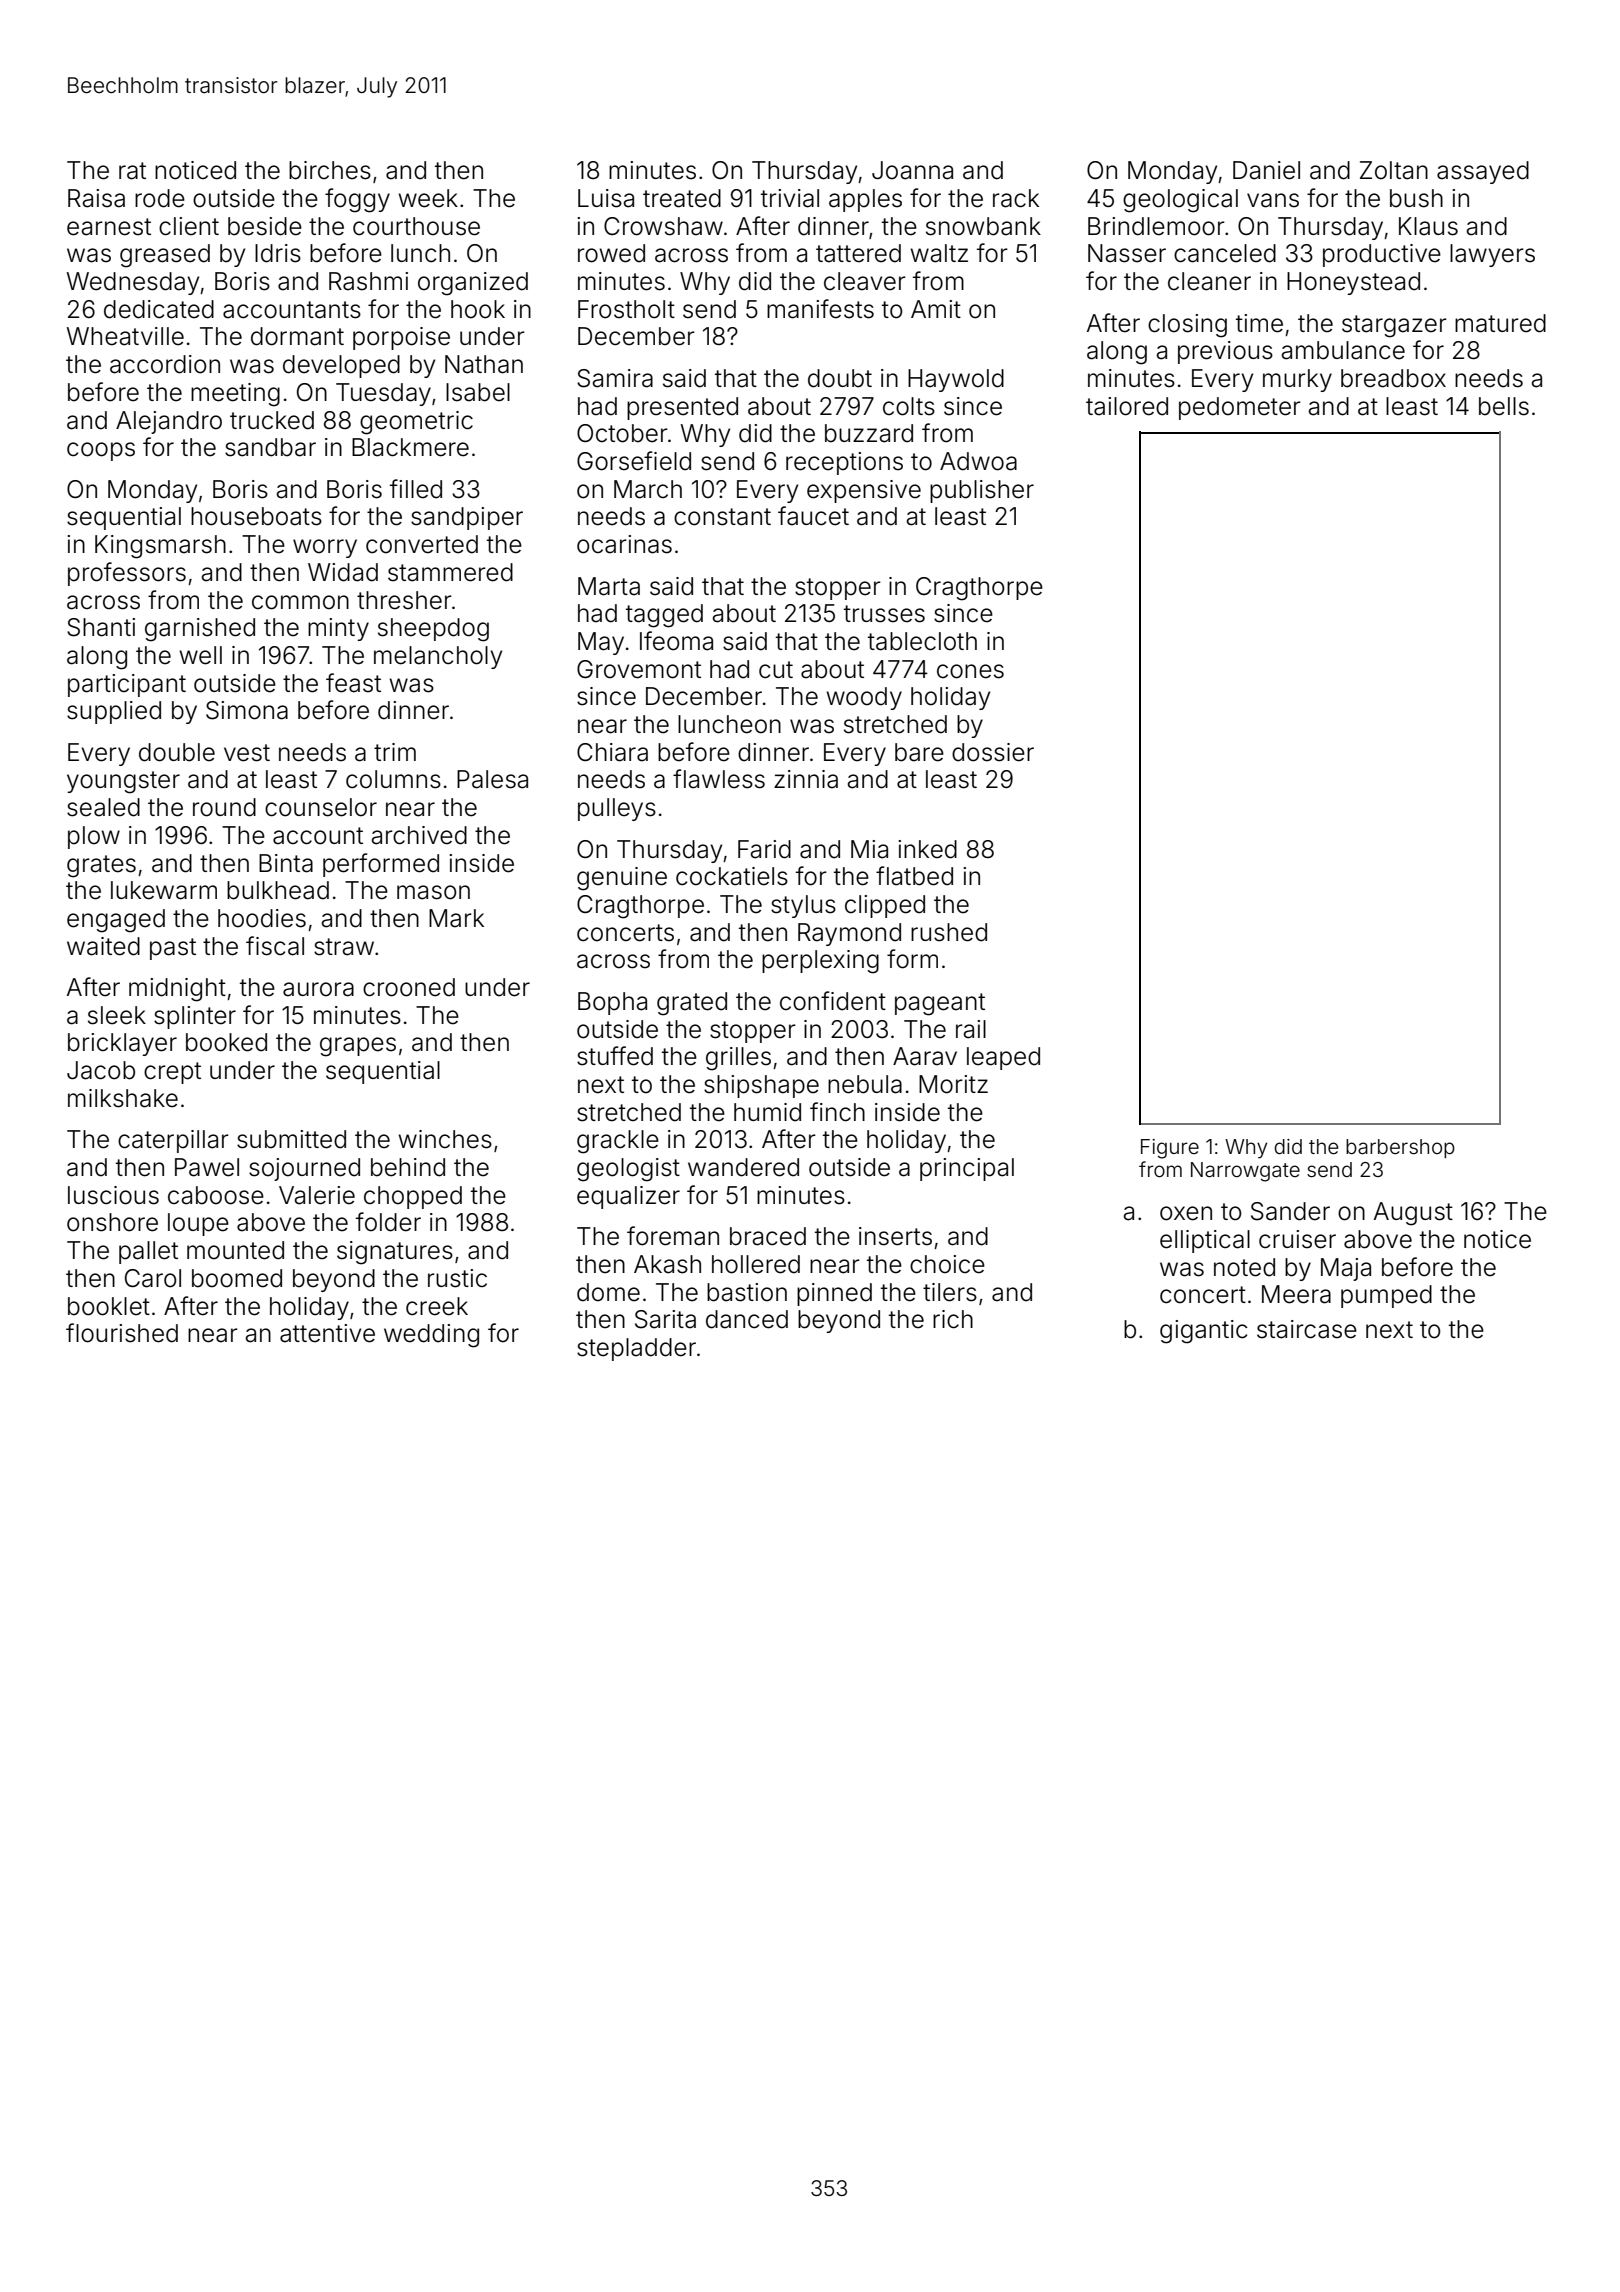  What do you see at coordinates (970, 671) in the screenshot?
I see `cones` at bounding box center [970, 671].
